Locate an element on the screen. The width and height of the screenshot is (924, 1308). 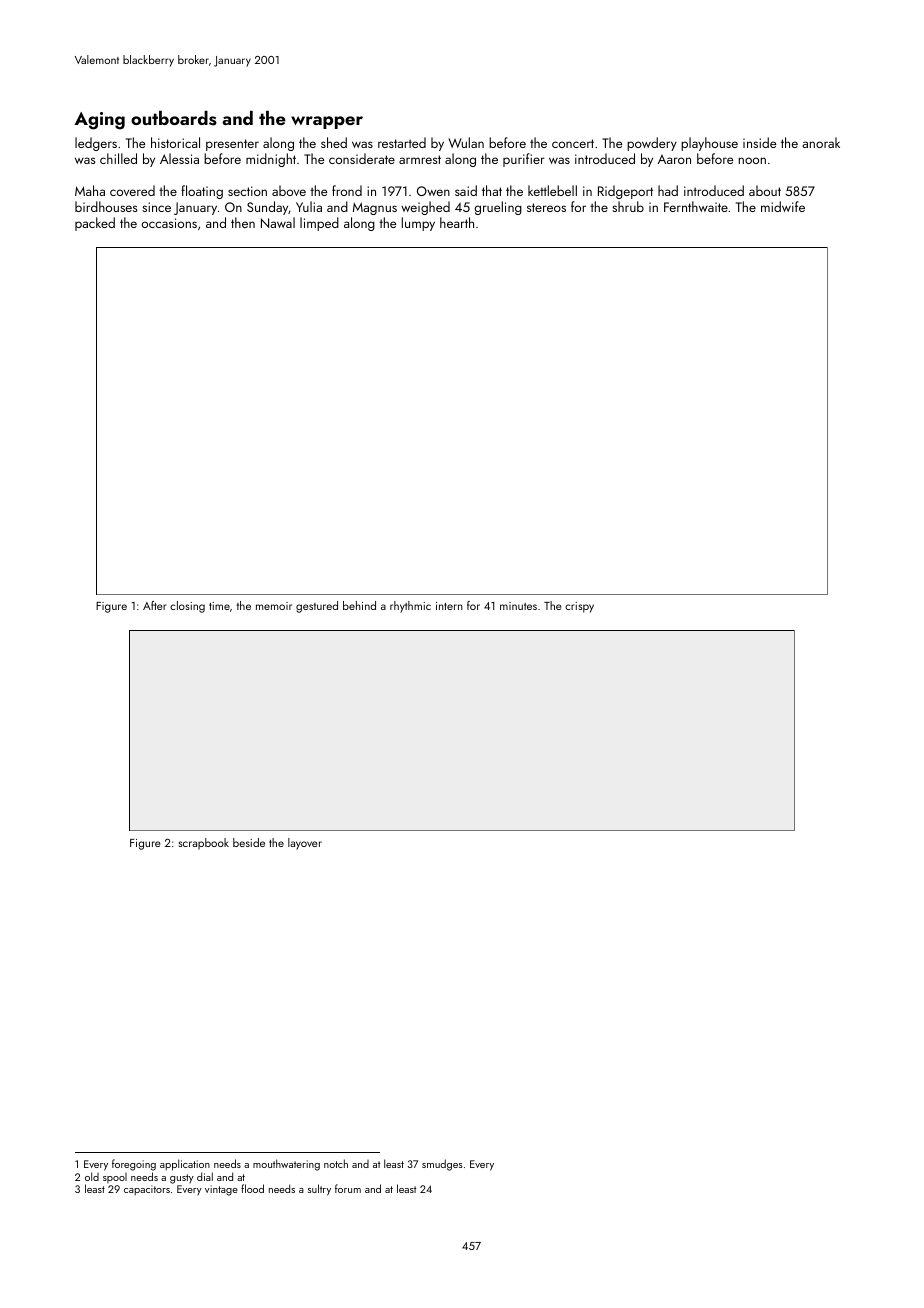
Nawal is located at coordinates (278, 222).
